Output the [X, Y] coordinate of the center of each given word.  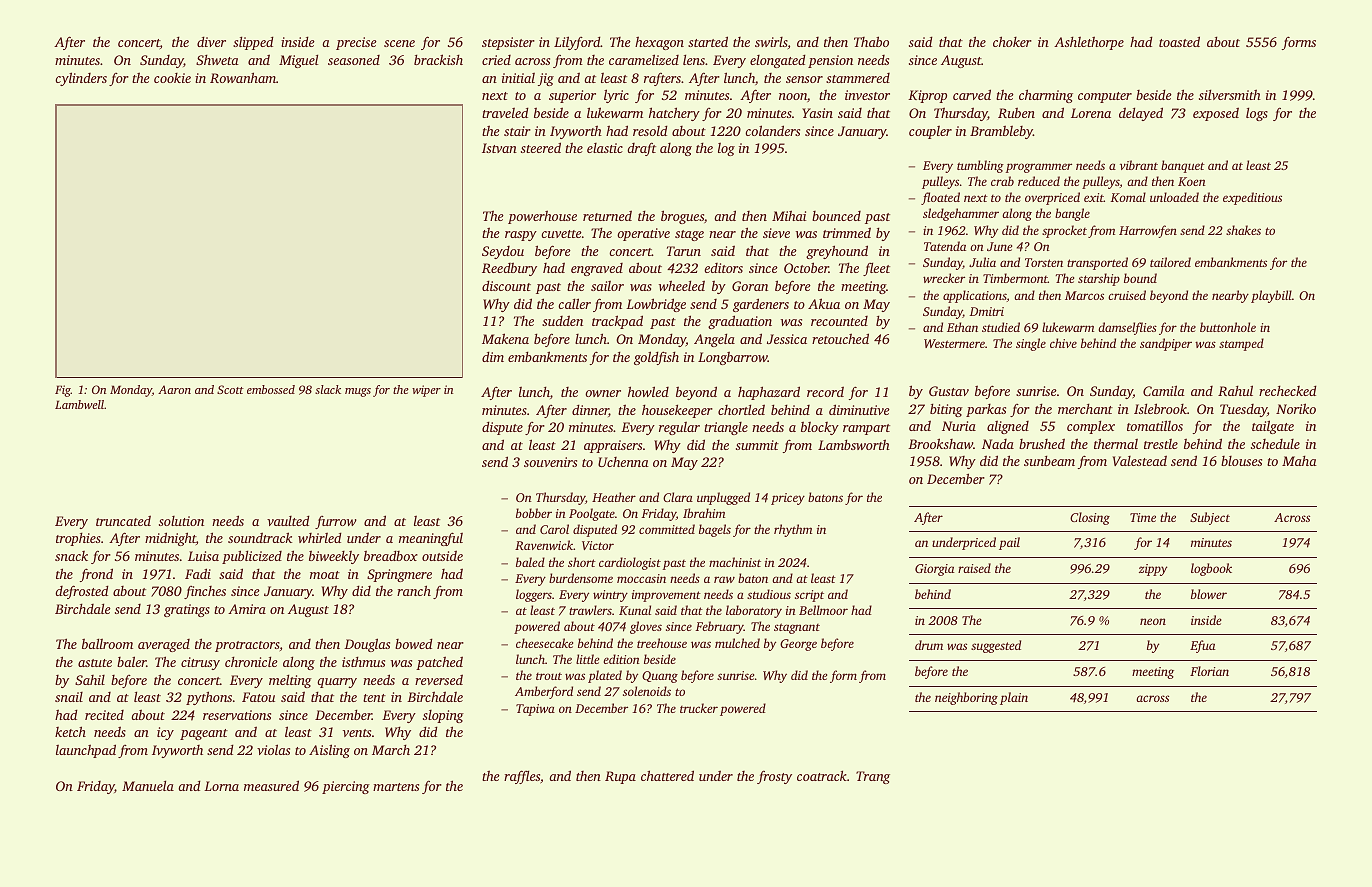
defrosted [82, 592]
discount [506, 285]
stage [689, 235]
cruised [1127, 295]
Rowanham [243, 77]
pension [830, 61]
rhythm [793, 530]
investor [867, 95]
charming [1046, 96]
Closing [1090, 518]
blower [1209, 594]
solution [181, 521]
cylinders [81, 79]
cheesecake [544, 643]
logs [1257, 114]
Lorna [221, 786]
